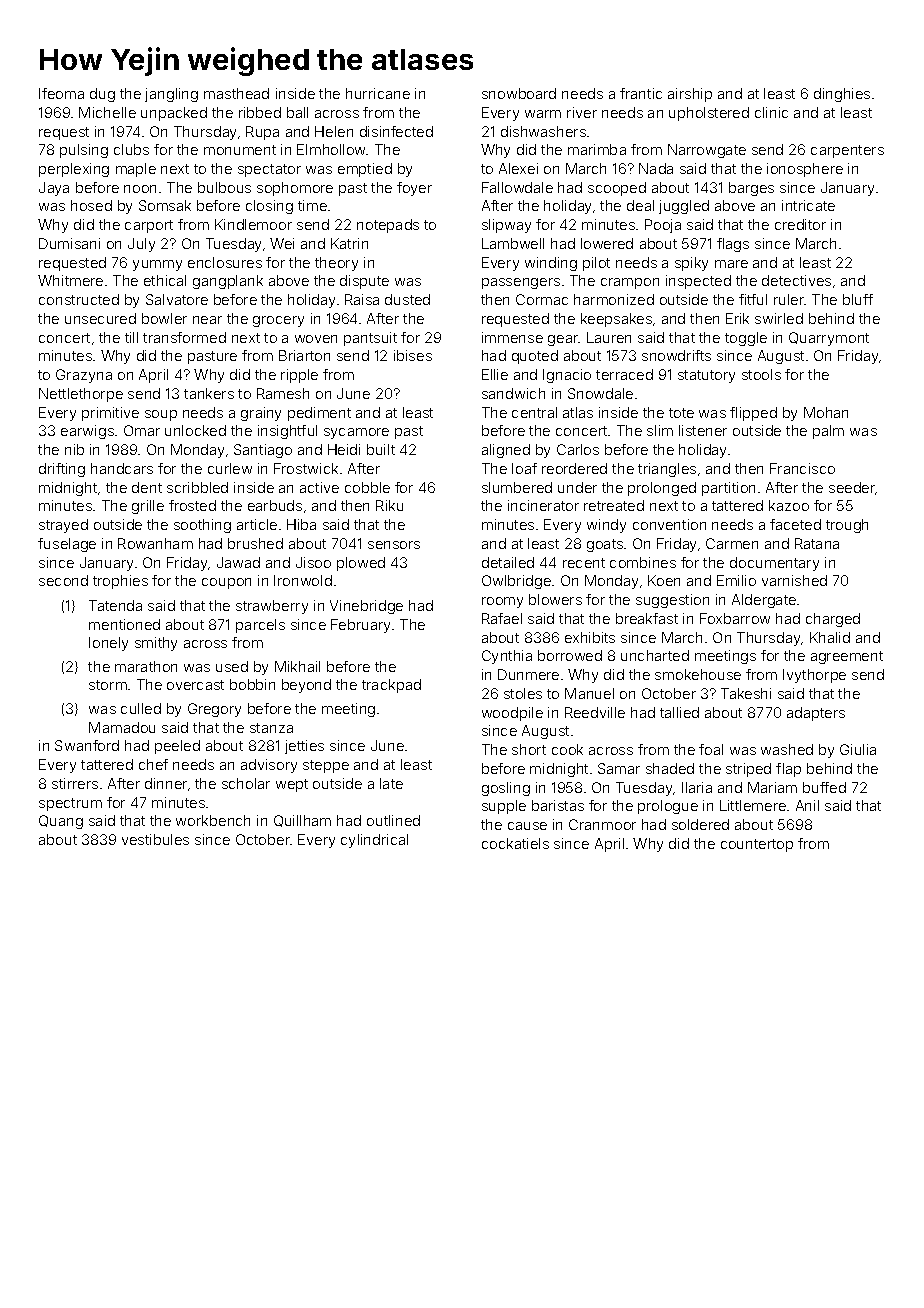  I want to click on dinghies, so click(842, 95).
